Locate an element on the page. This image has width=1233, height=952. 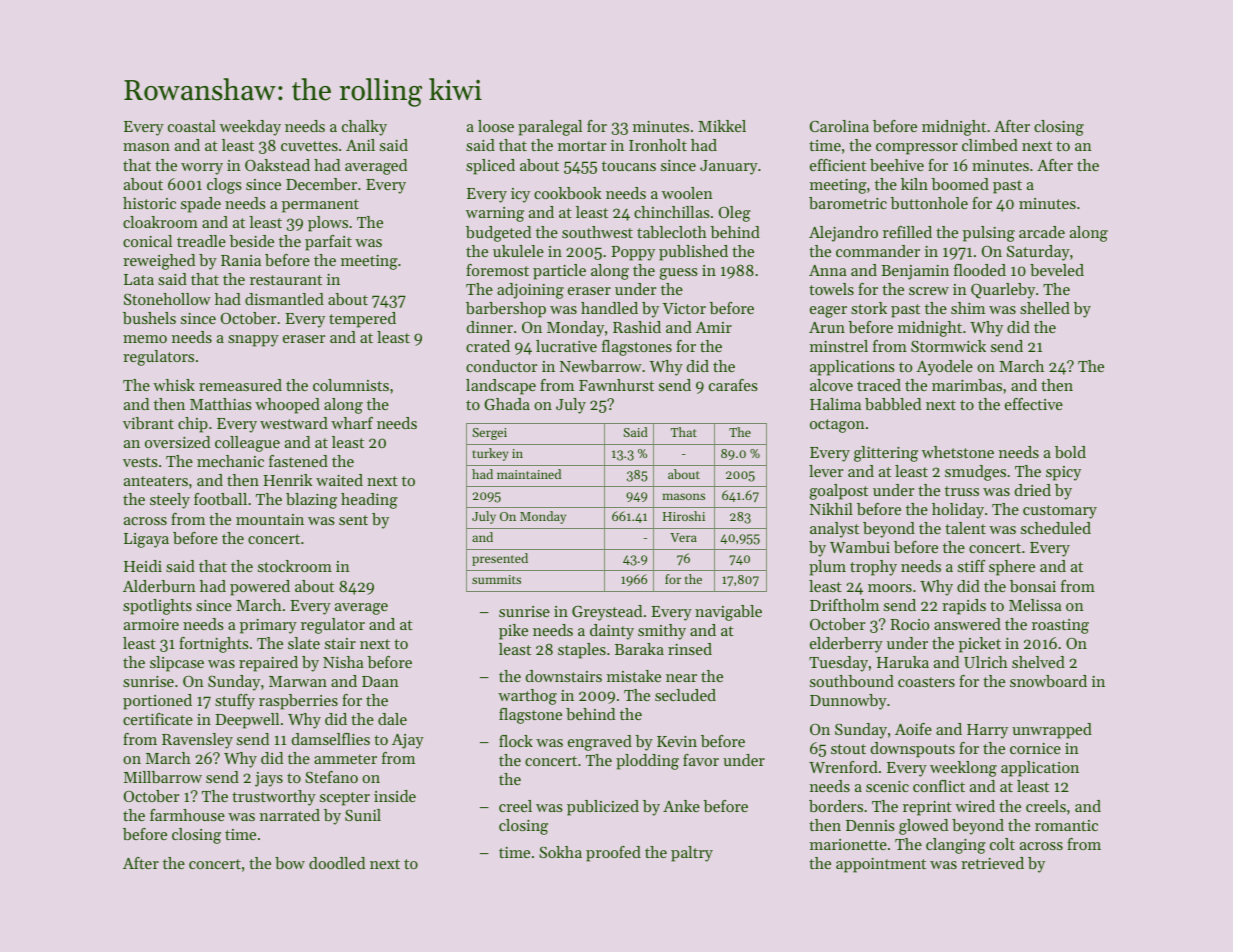
Amir is located at coordinates (713, 327).
